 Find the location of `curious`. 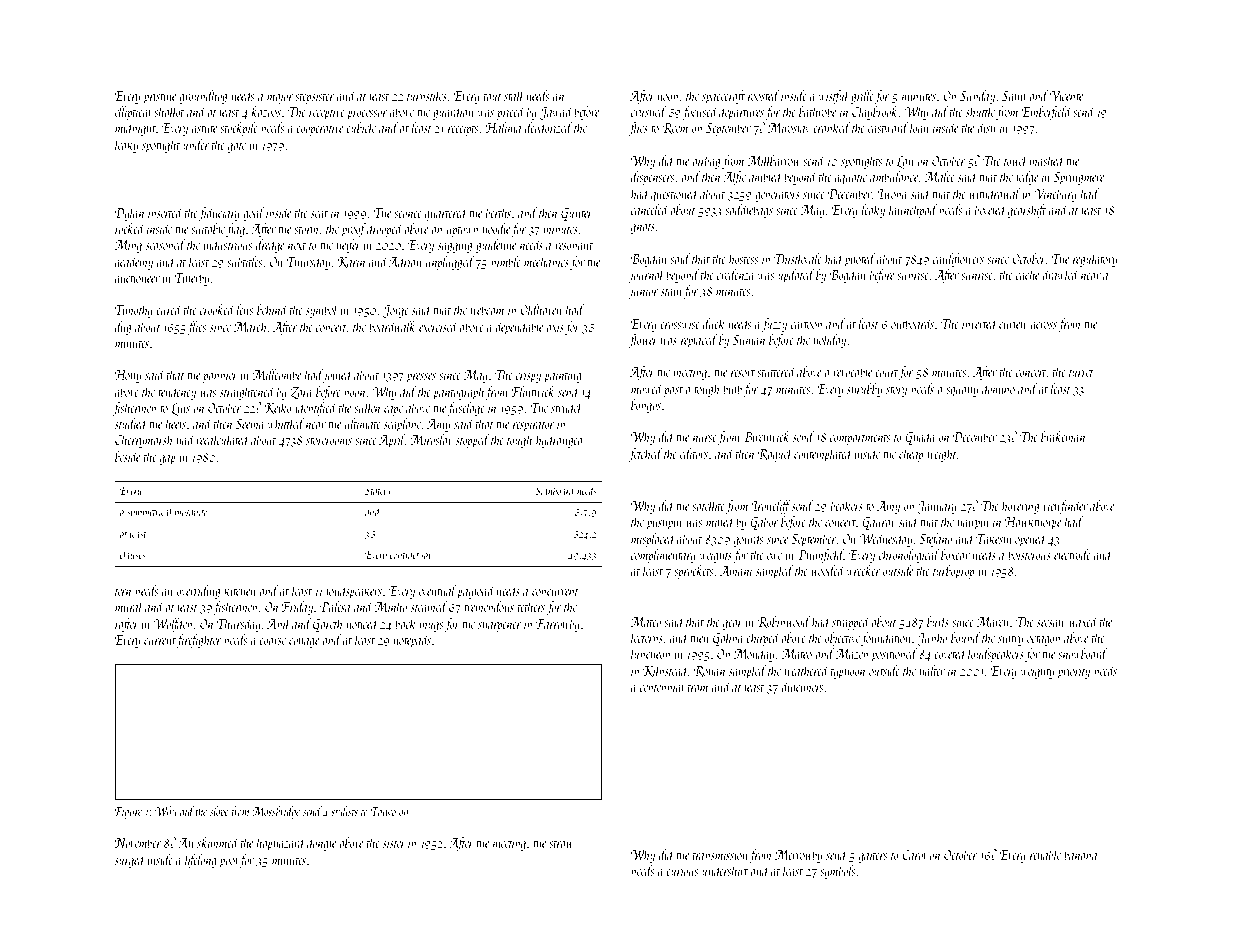

curious is located at coordinates (682, 871).
